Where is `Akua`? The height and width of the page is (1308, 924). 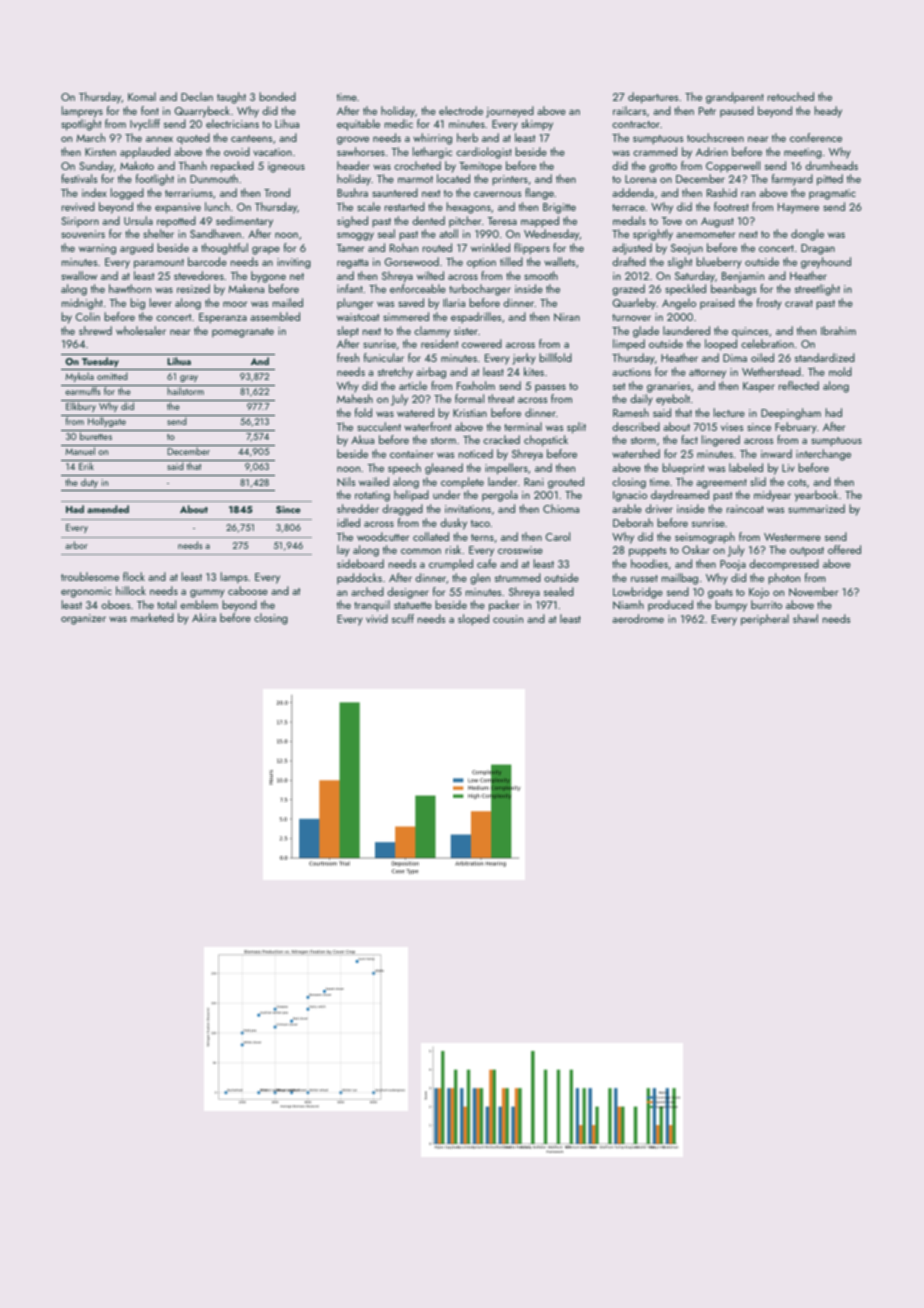 Akua is located at coordinates (362, 439).
